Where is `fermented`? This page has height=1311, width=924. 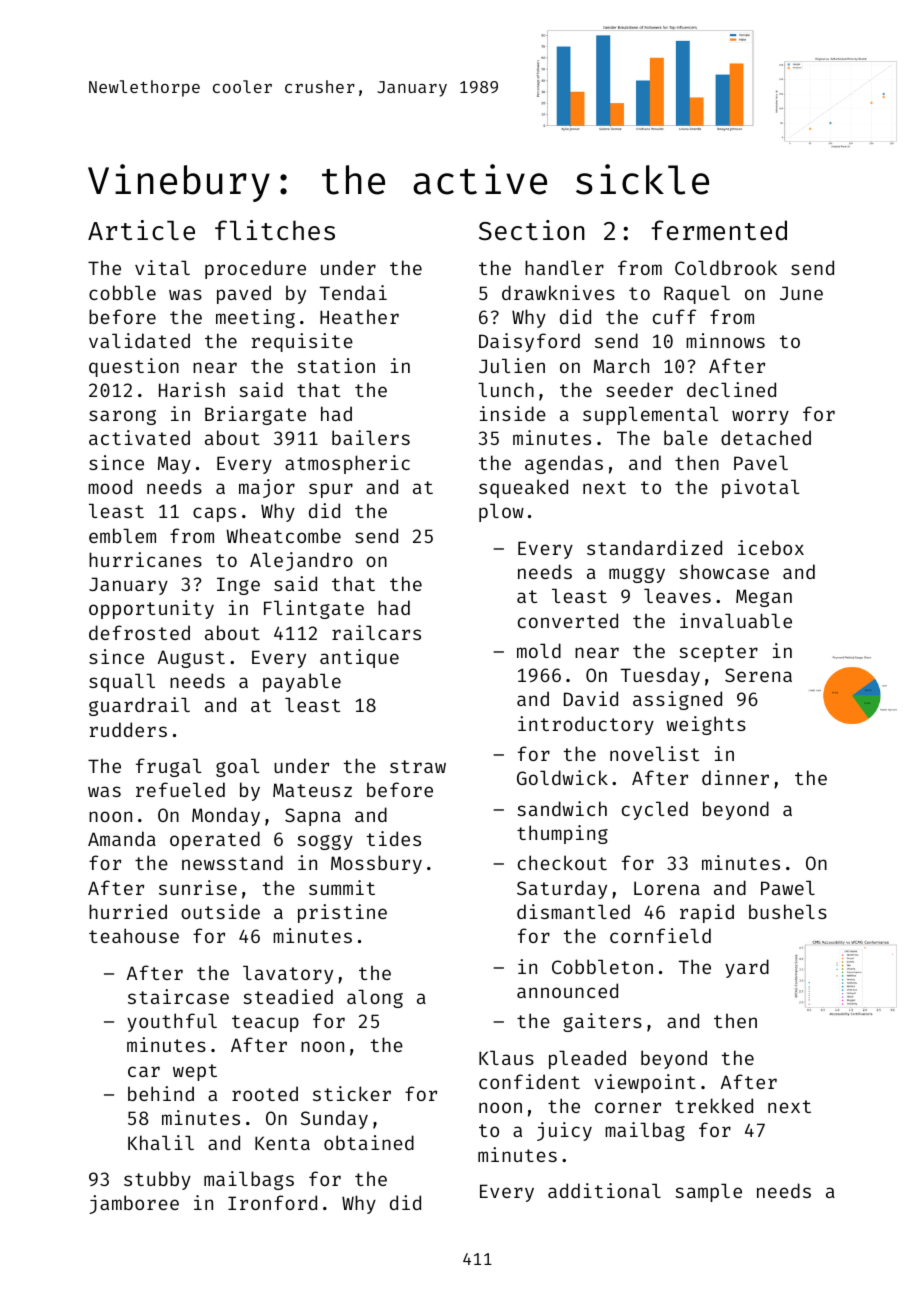 fermented is located at coordinates (719, 230).
